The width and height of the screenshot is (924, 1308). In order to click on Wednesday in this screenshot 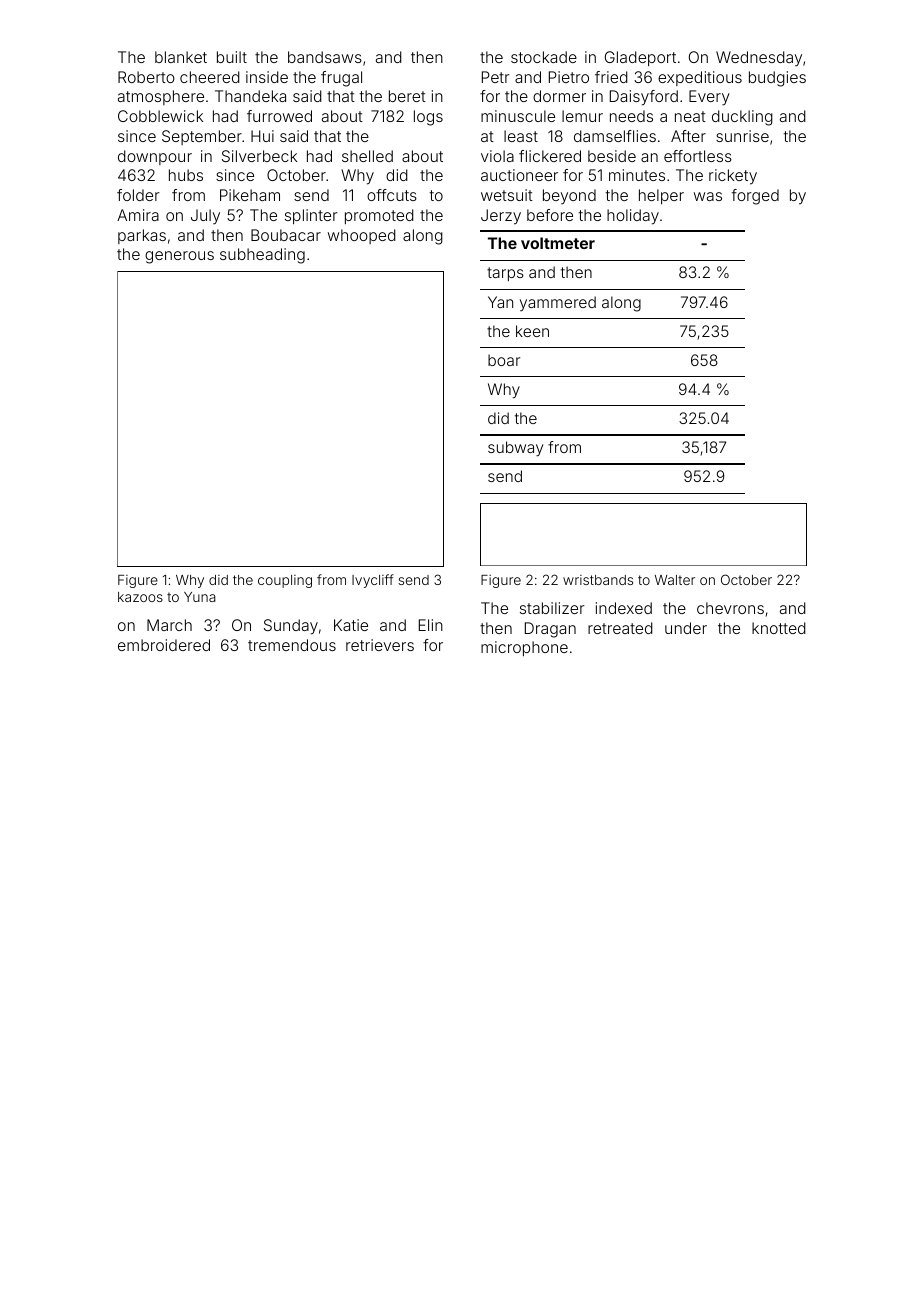, I will do `click(759, 59)`.
